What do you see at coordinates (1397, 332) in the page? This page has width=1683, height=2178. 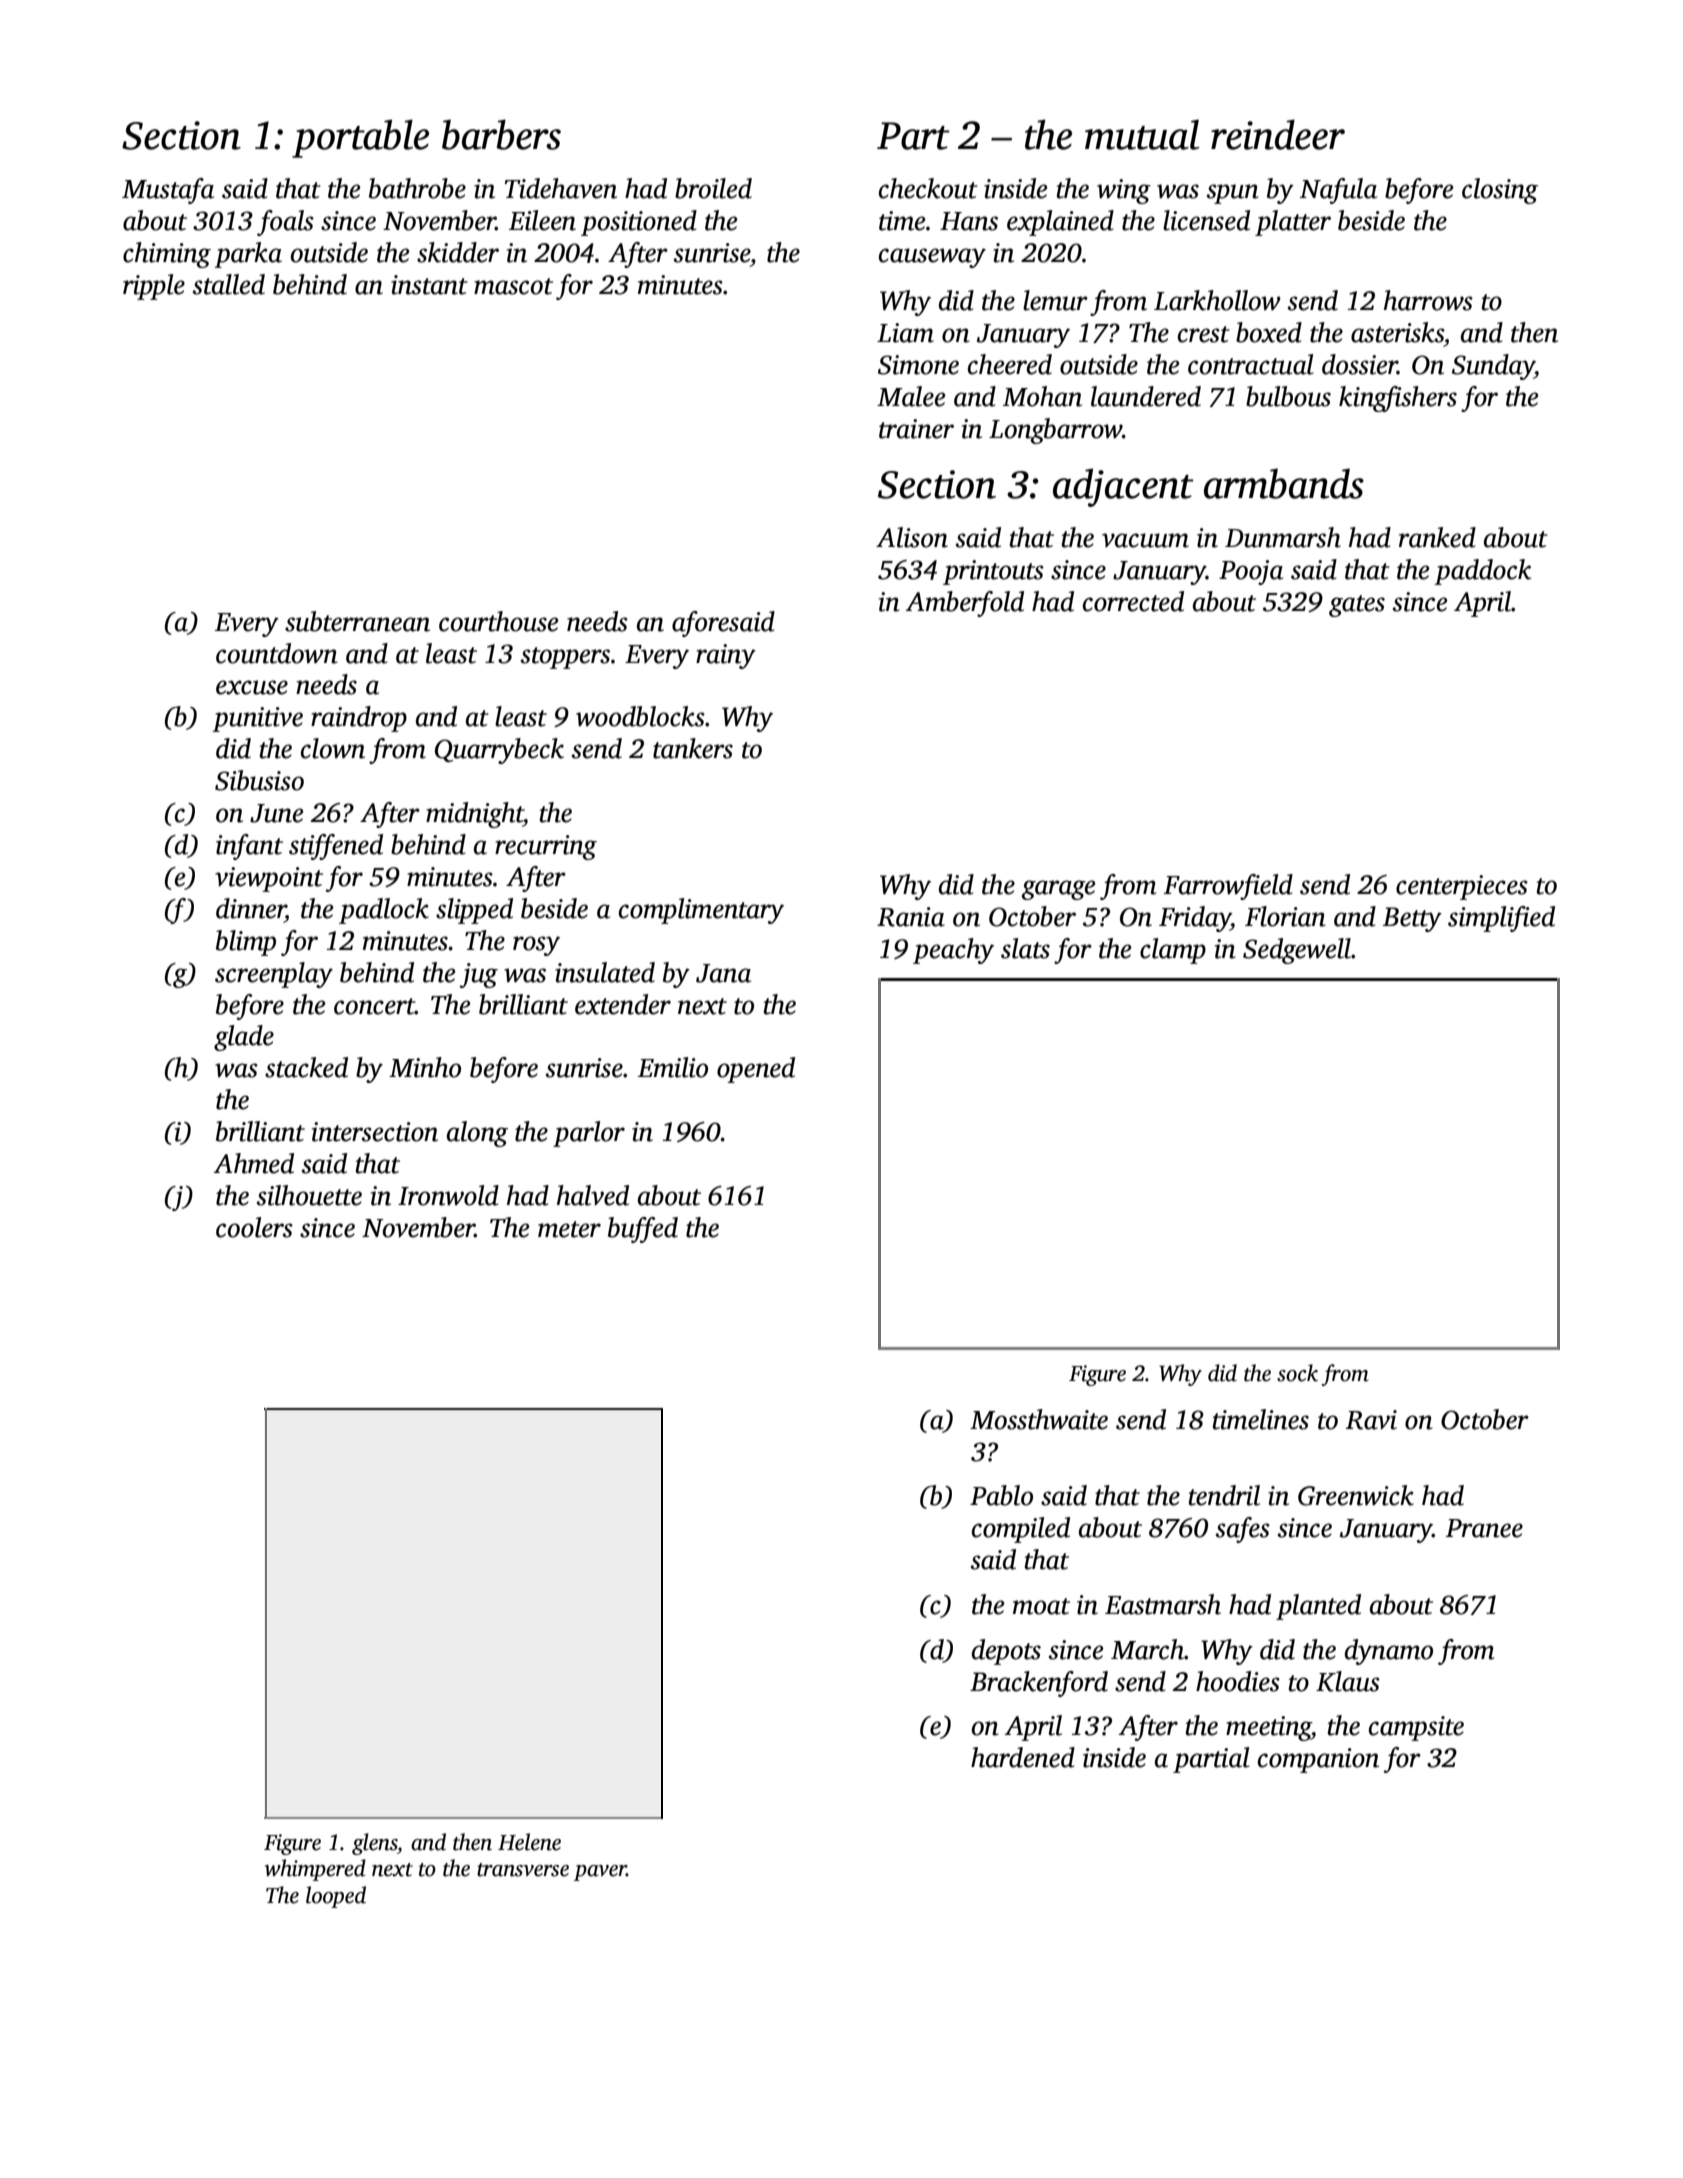 I see `asterisks` at bounding box center [1397, 332].
